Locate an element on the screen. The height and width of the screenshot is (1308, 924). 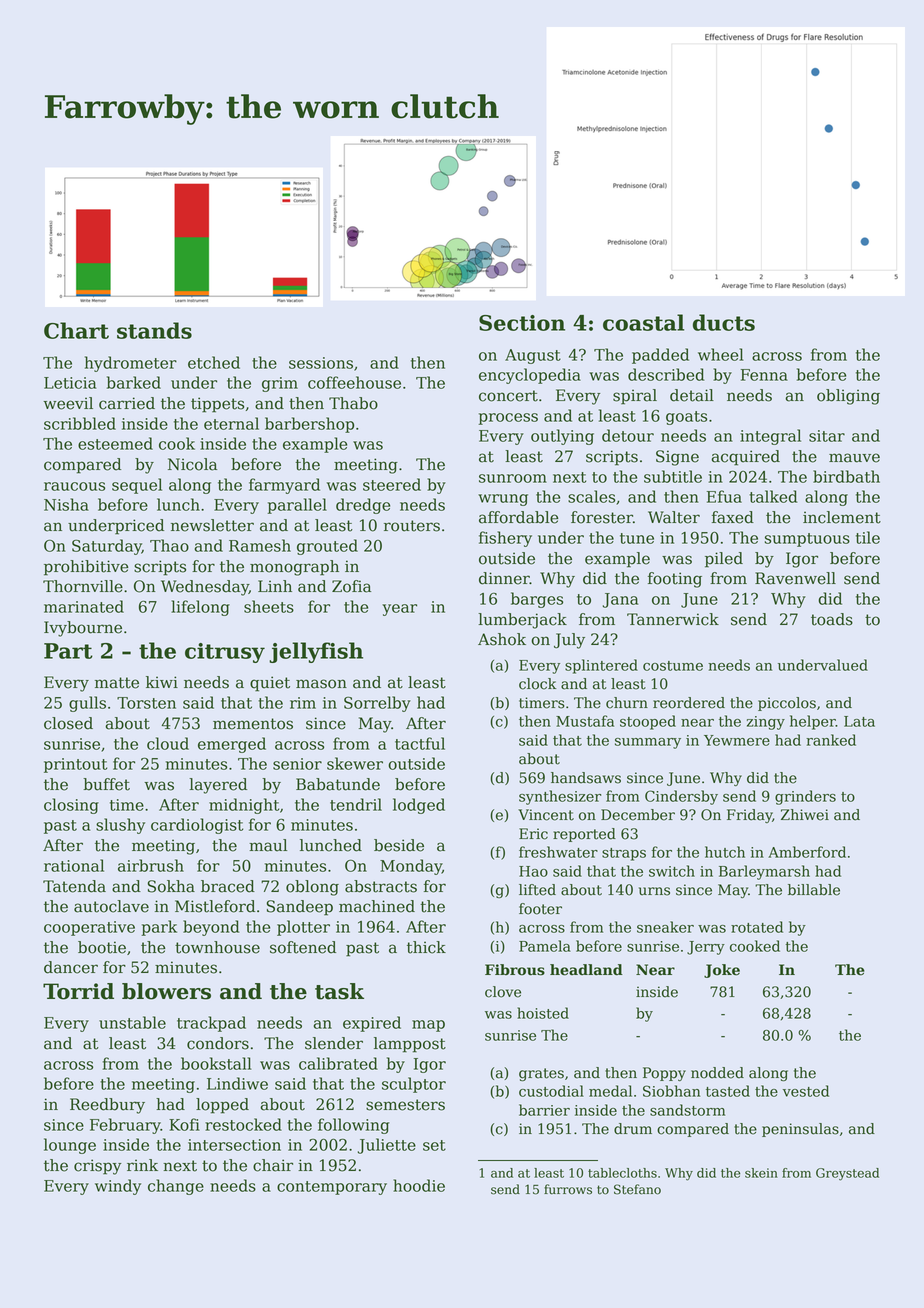
Amberford is located at coordinates (807, 852).
